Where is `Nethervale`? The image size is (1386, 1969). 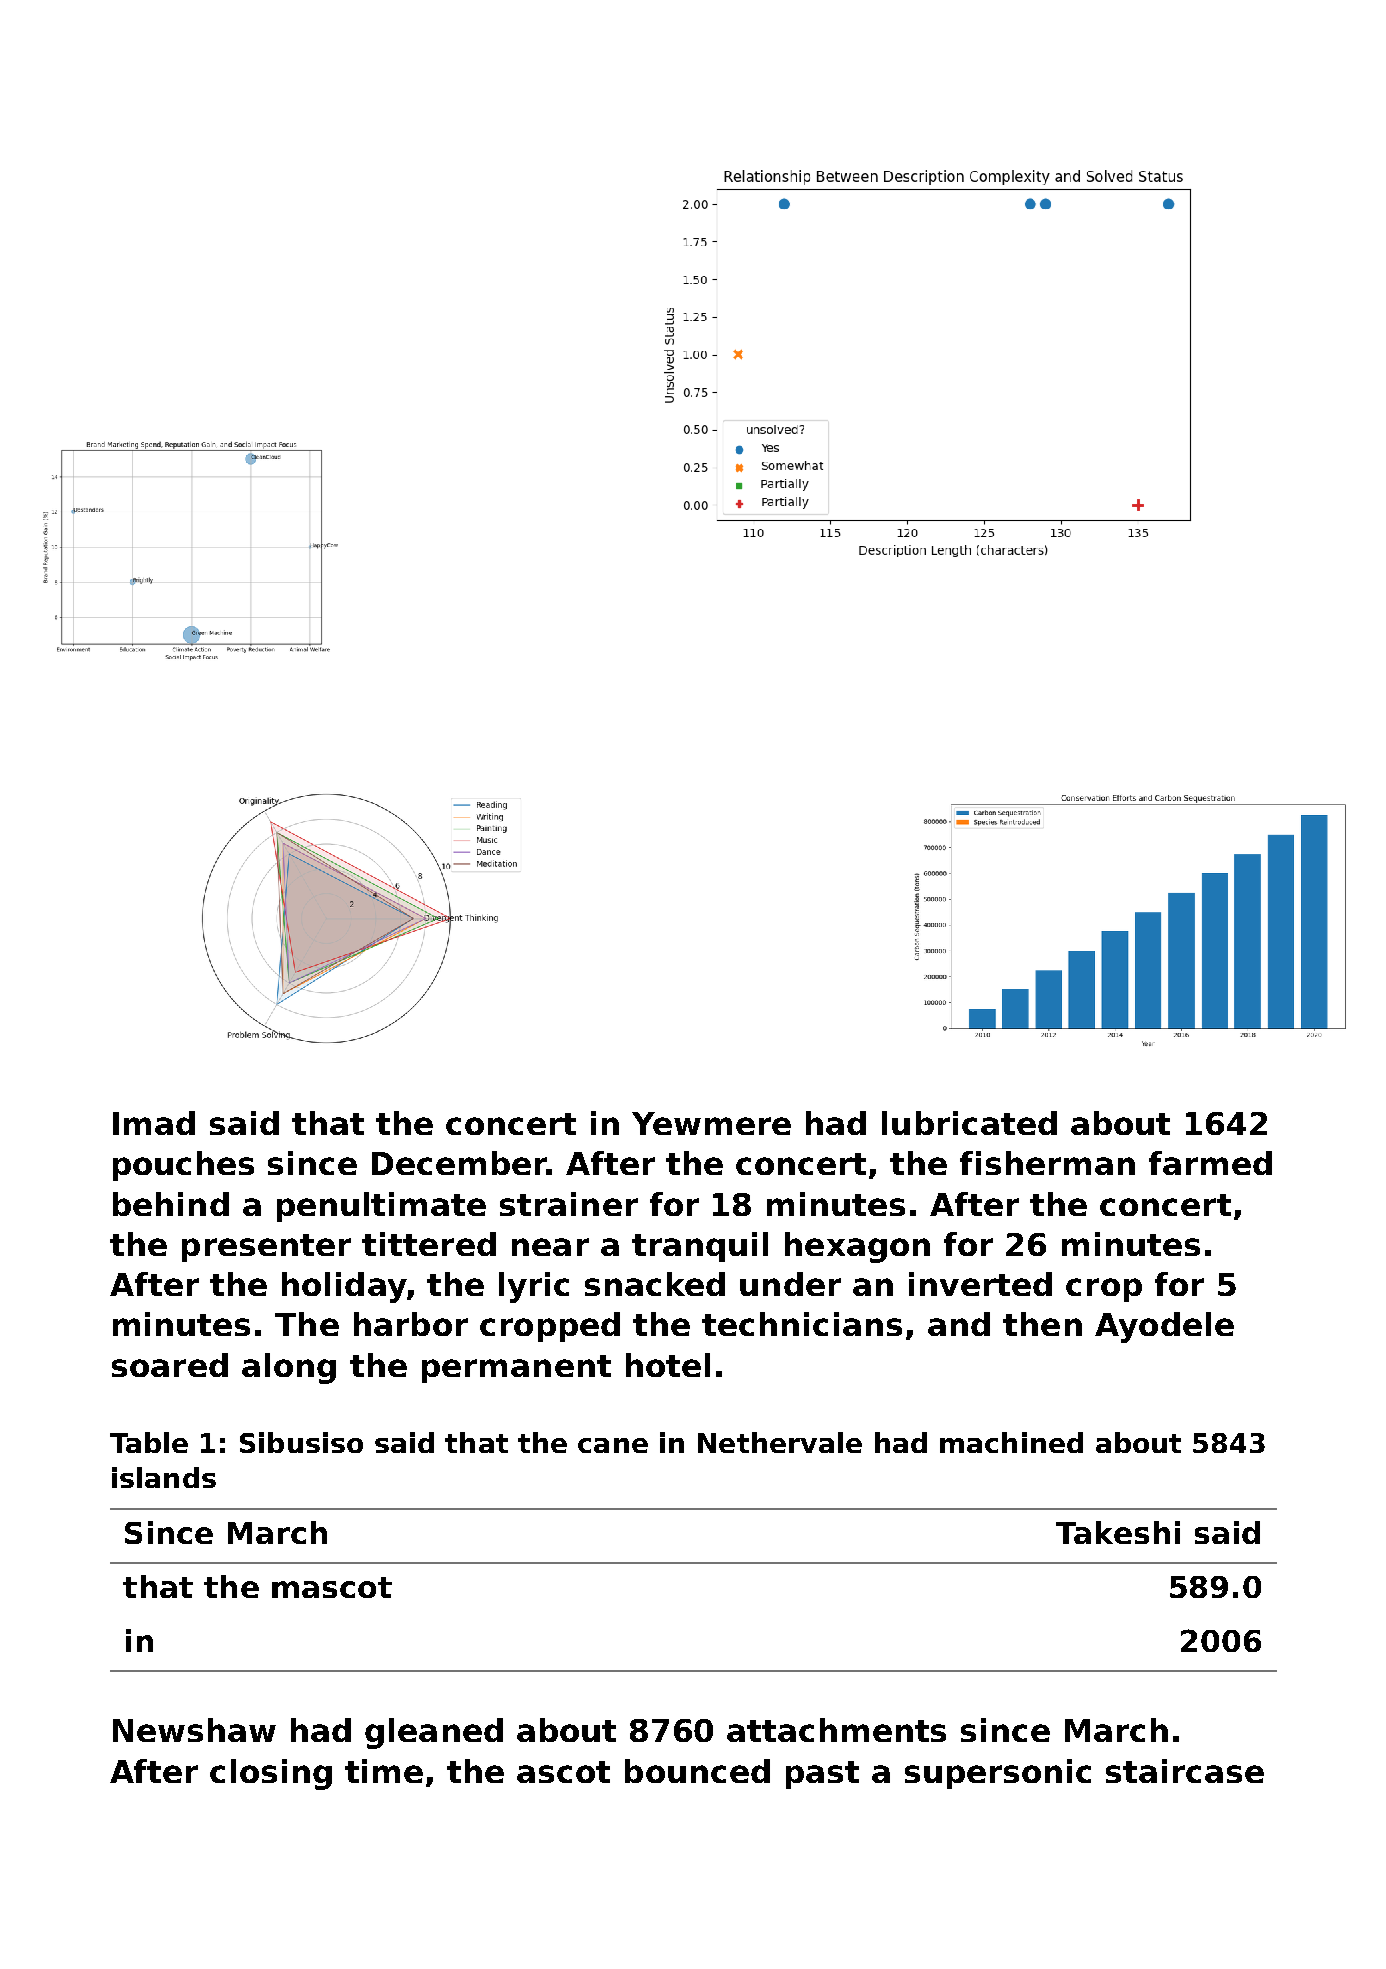 Nethervale is located at coordinates (780, 1442).
